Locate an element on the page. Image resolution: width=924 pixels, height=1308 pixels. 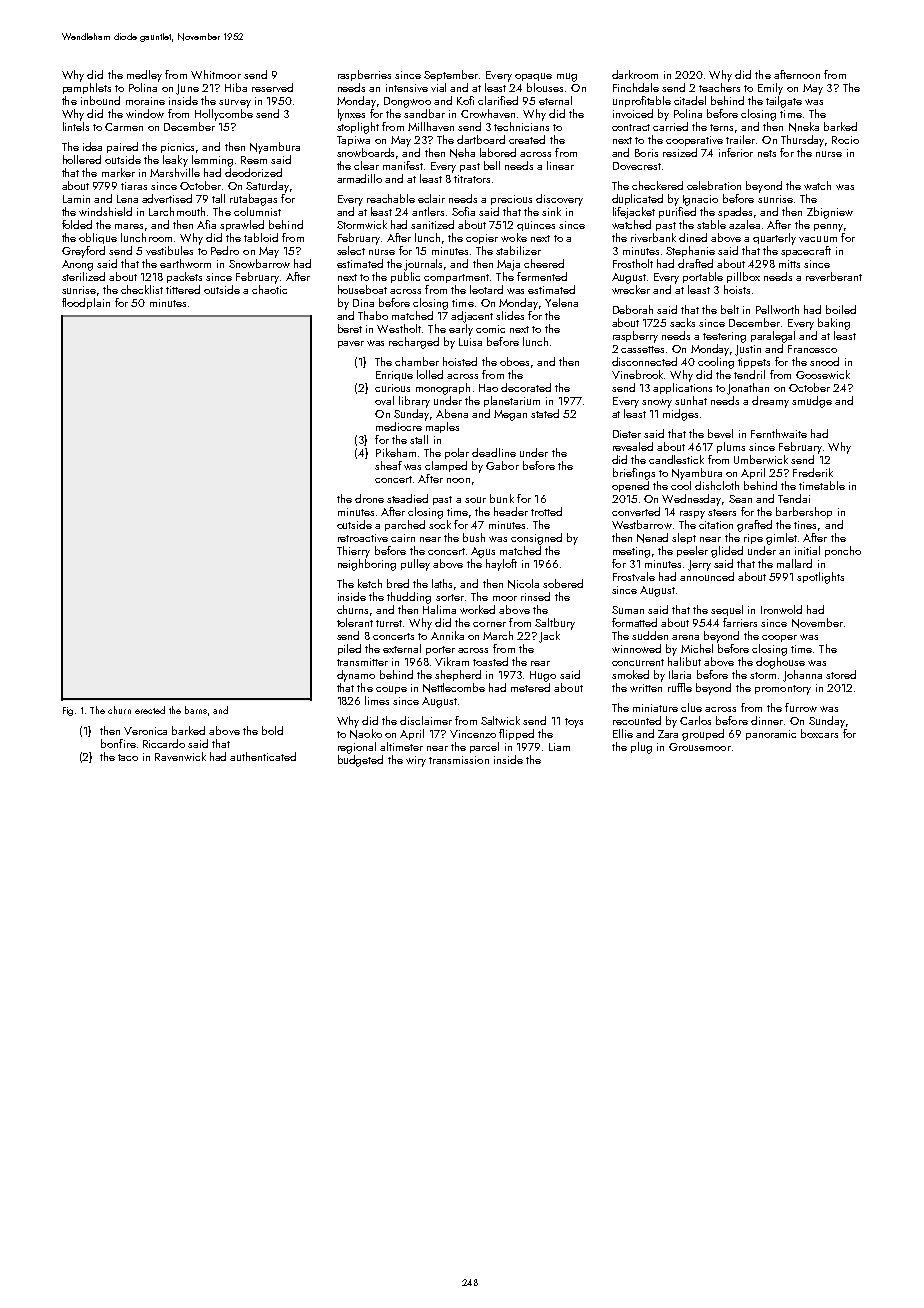
bonfire is located at coordinates (118, 743).
